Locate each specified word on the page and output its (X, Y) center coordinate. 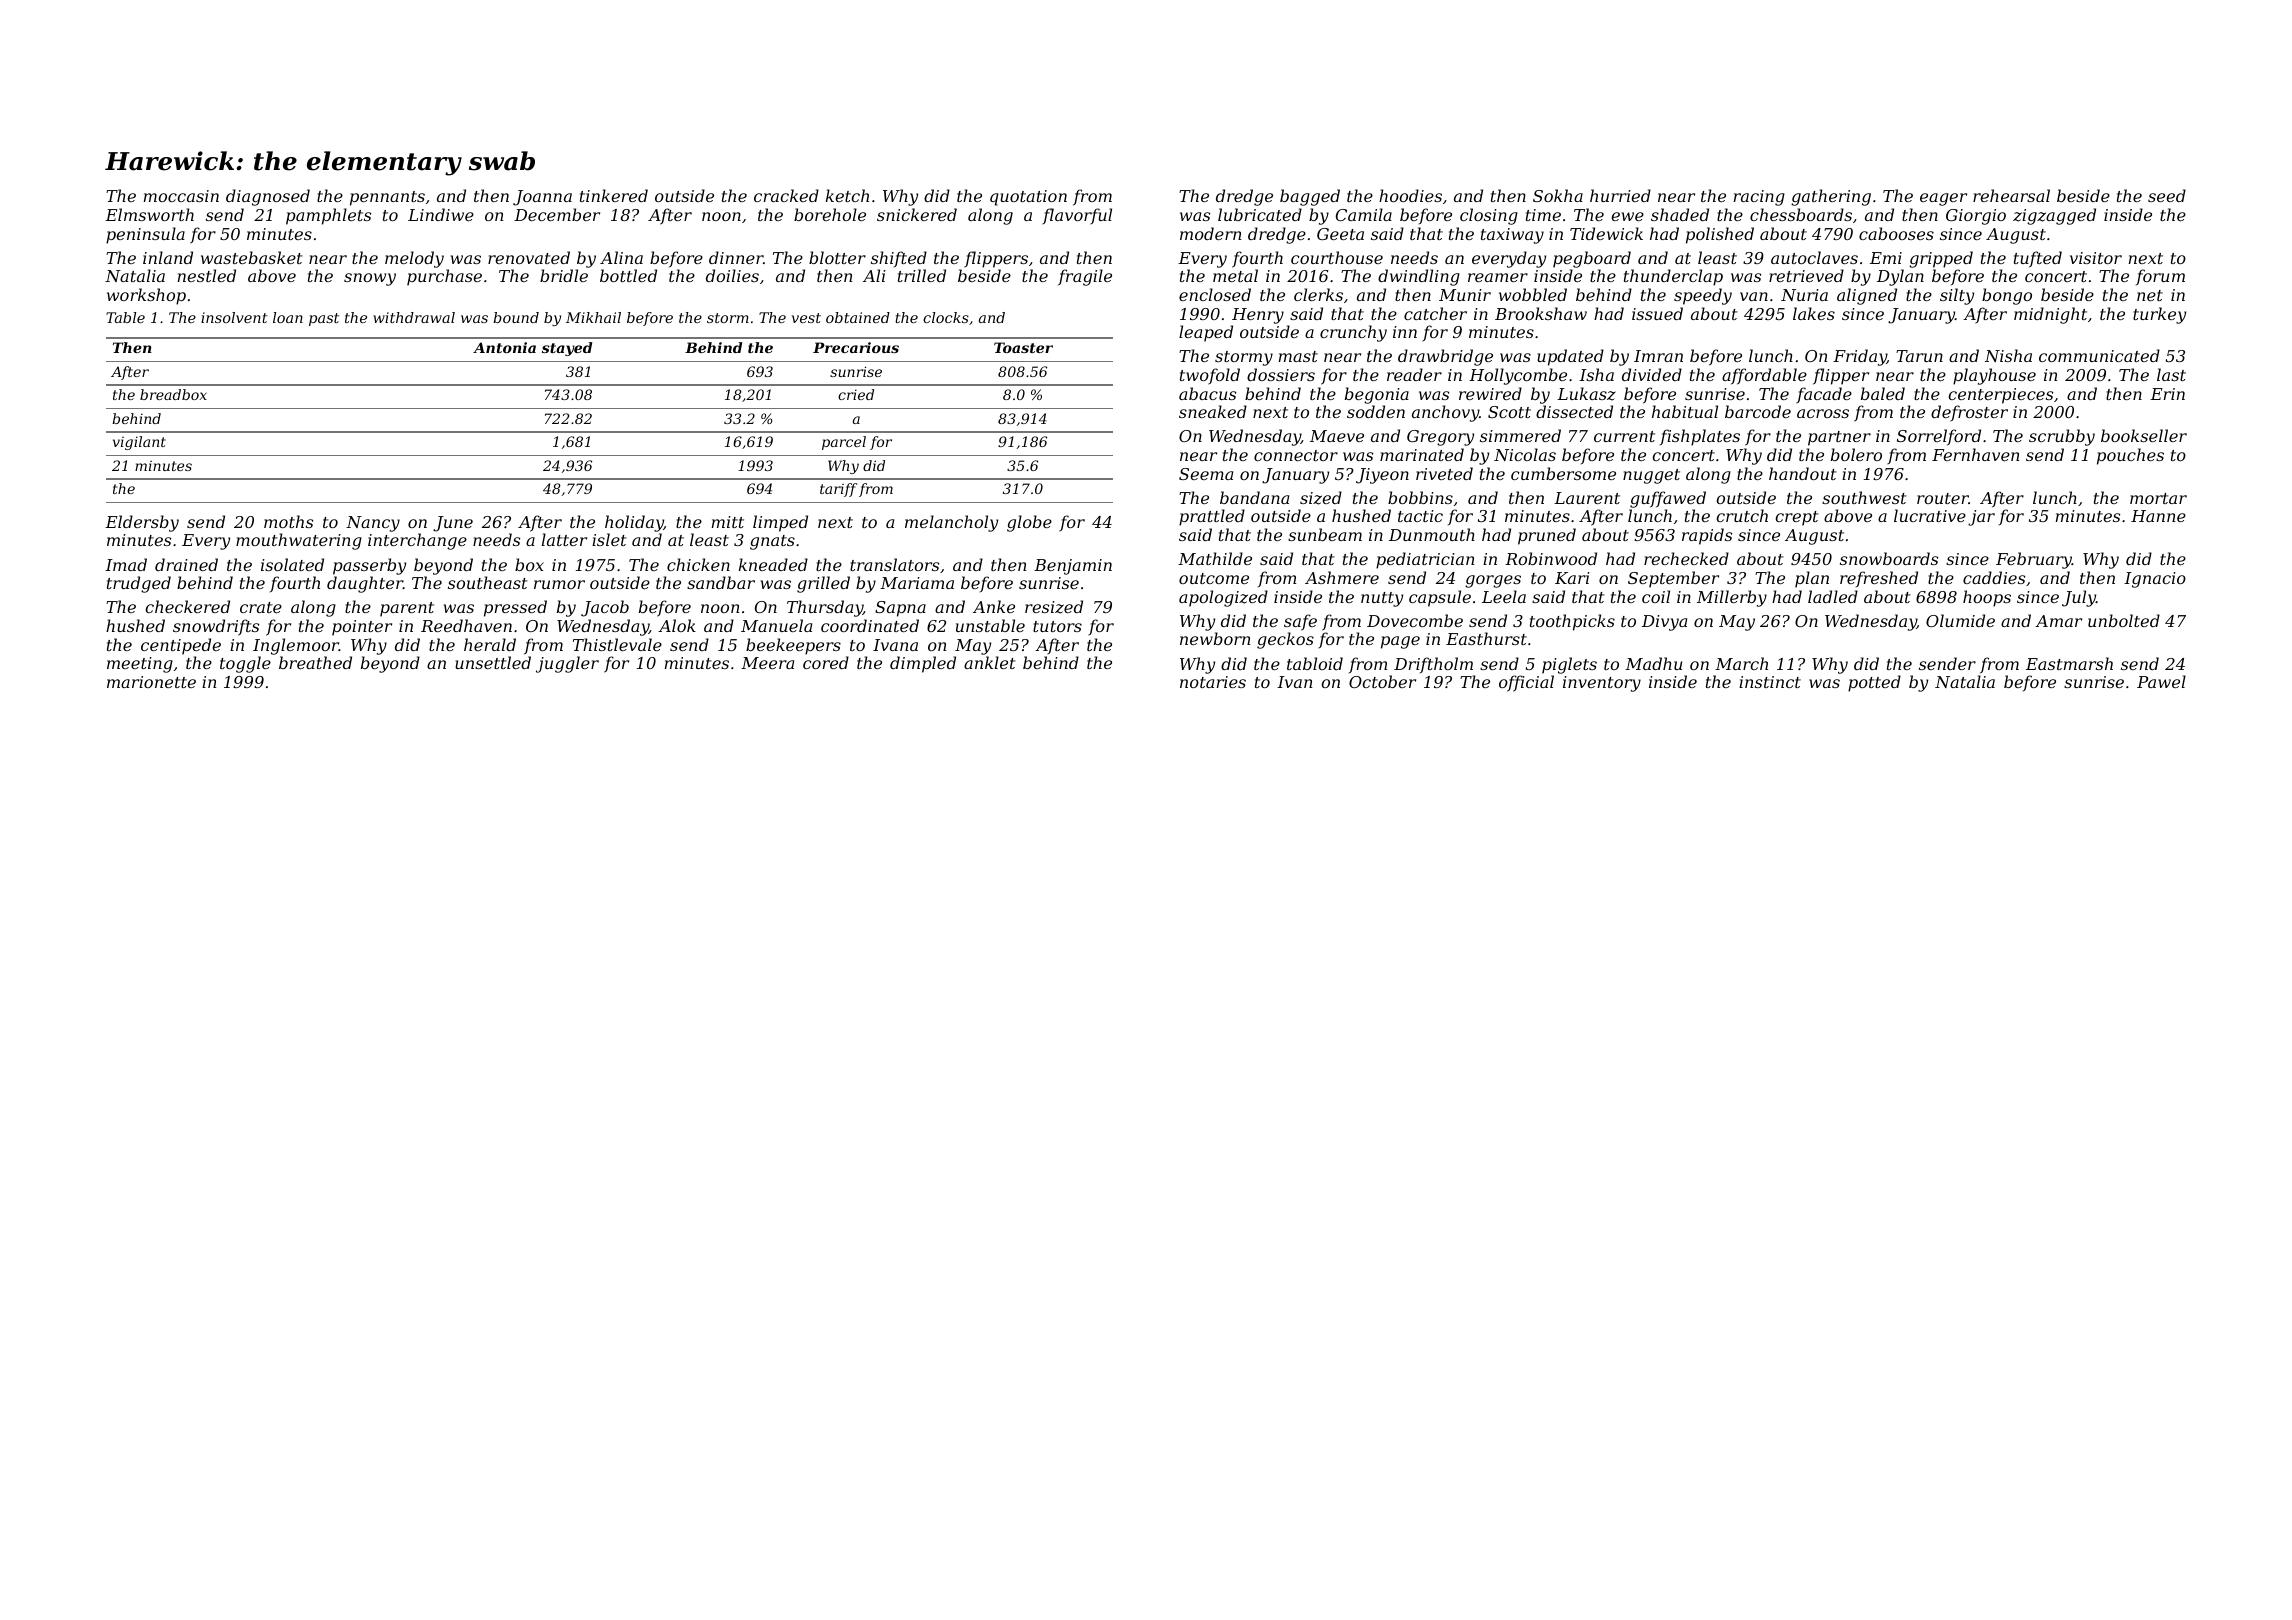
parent (407, 609)
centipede (181, 646)
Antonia (504, 347)
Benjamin (1073, 567)
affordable (1764, 376)
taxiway (1512, 236)
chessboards (1801, 214)
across (1823, 413)
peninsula (145, 235)
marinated (1422, 454)
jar (1981, 518)
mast (1298, 356)
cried (856, 394)
